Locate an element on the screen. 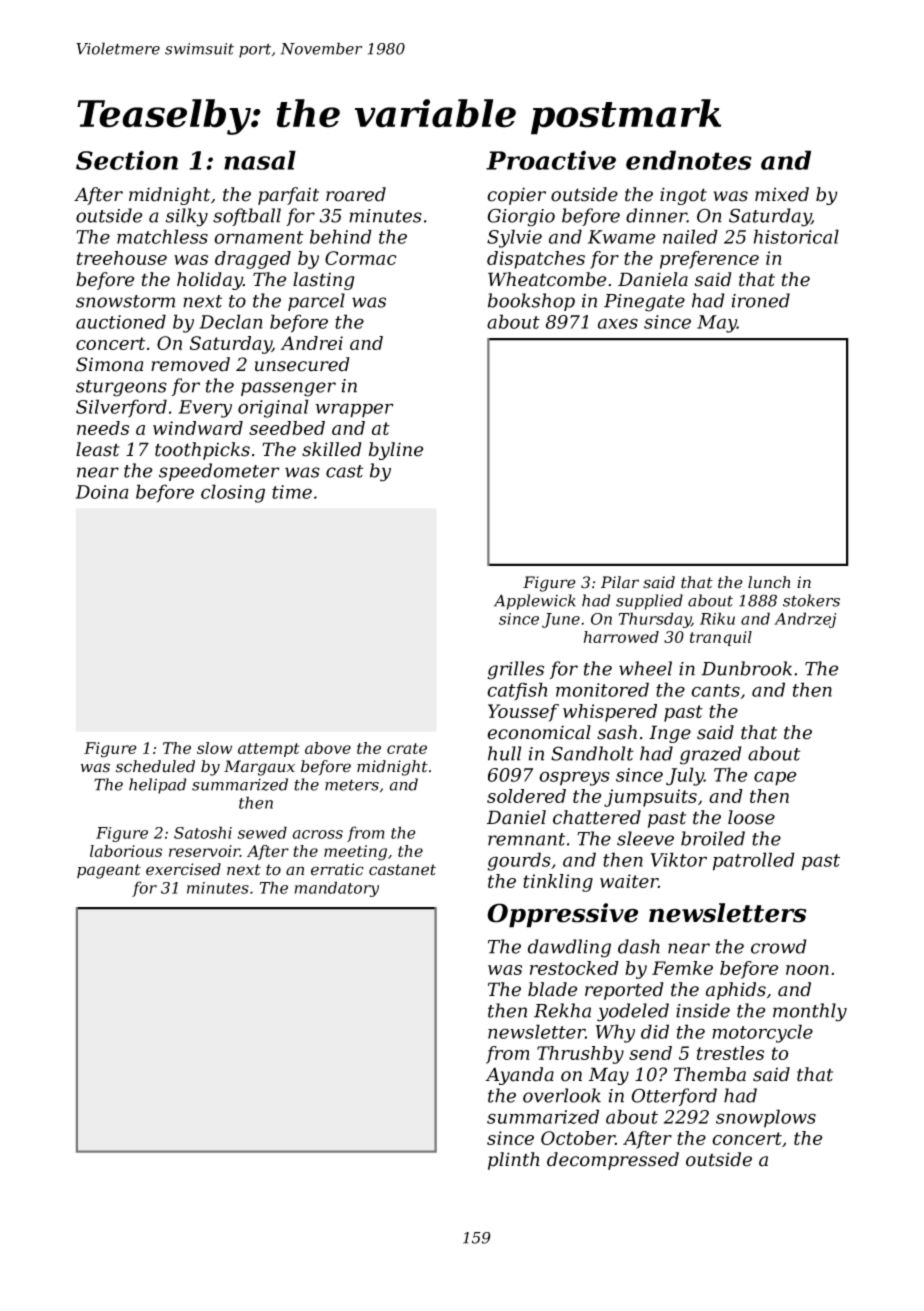 The height and width of the screenshot is (1311, 924). Sylvie is located at coordinates (514, 238).
